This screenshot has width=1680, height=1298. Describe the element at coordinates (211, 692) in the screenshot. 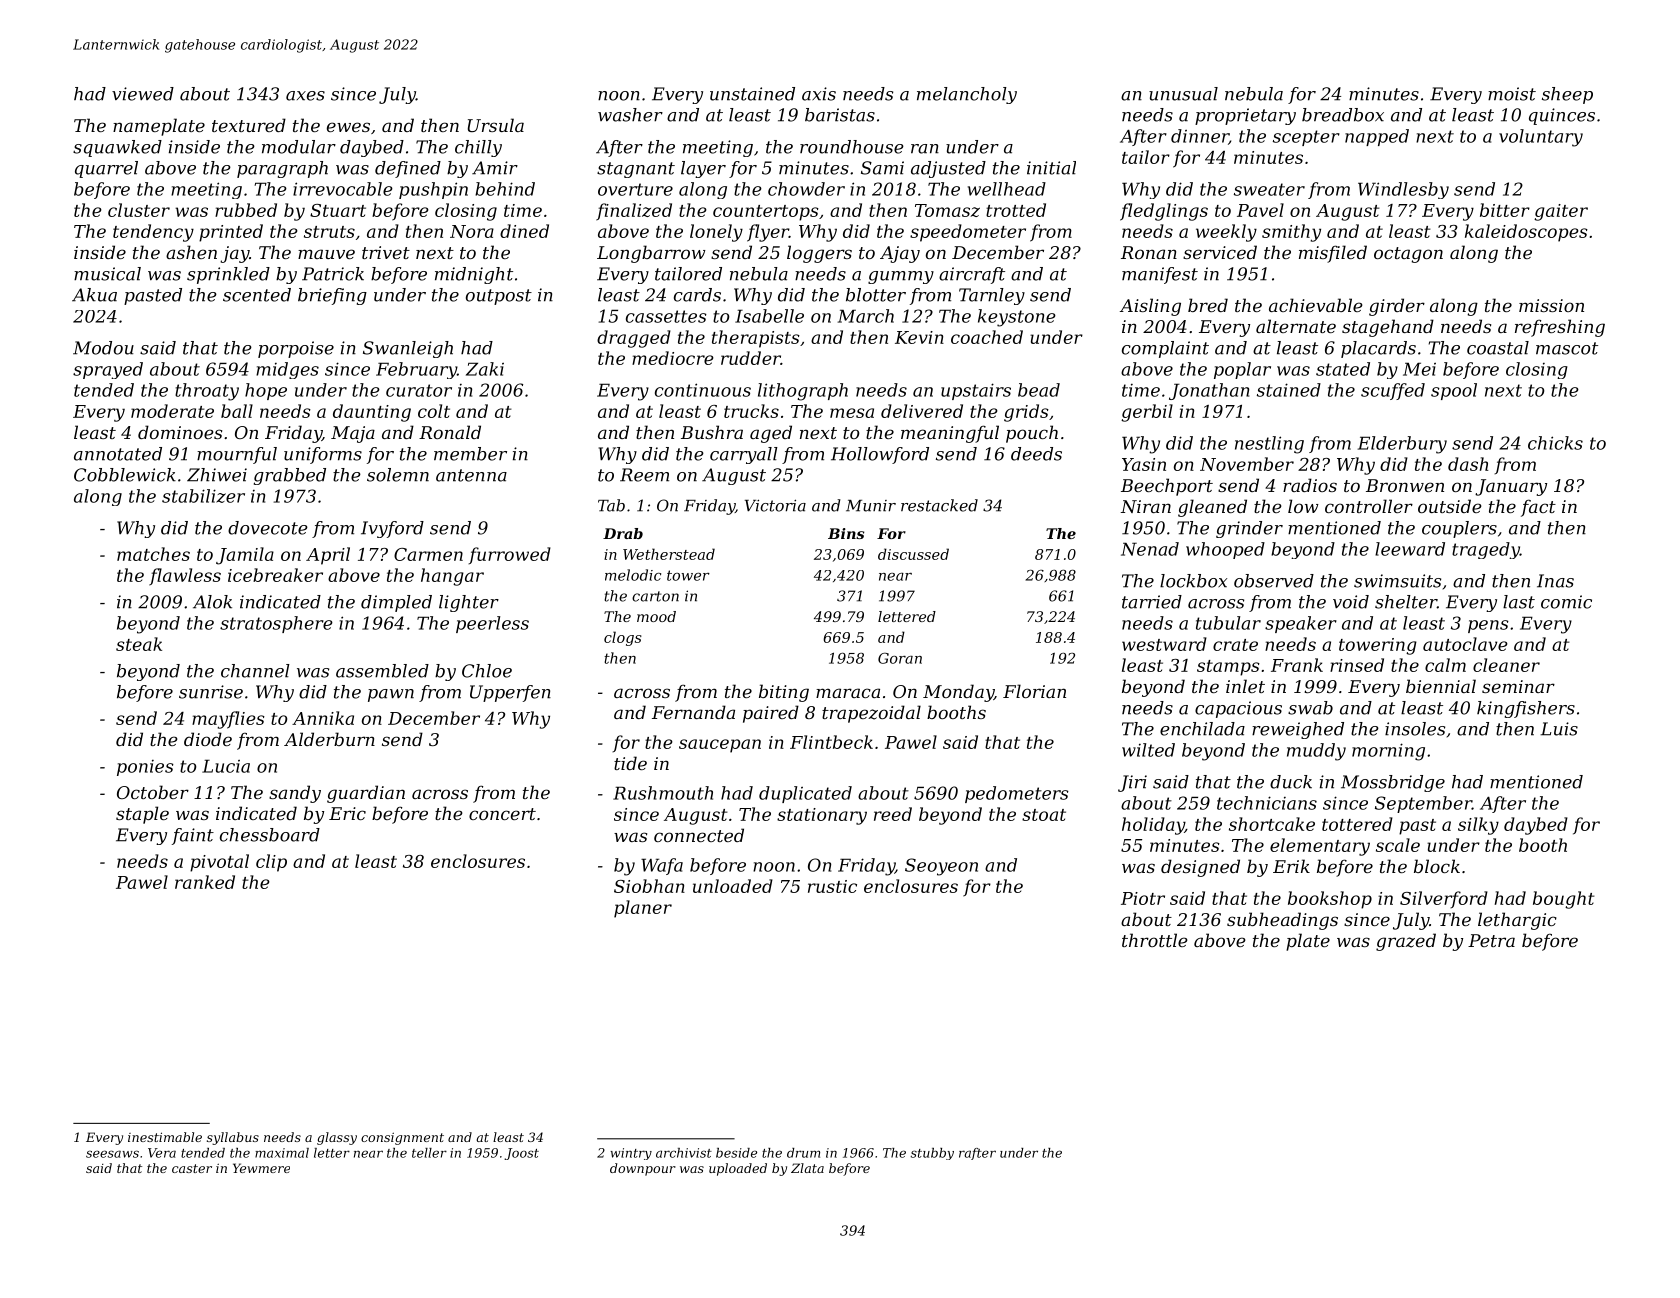

I see `sunrise` at that location.
